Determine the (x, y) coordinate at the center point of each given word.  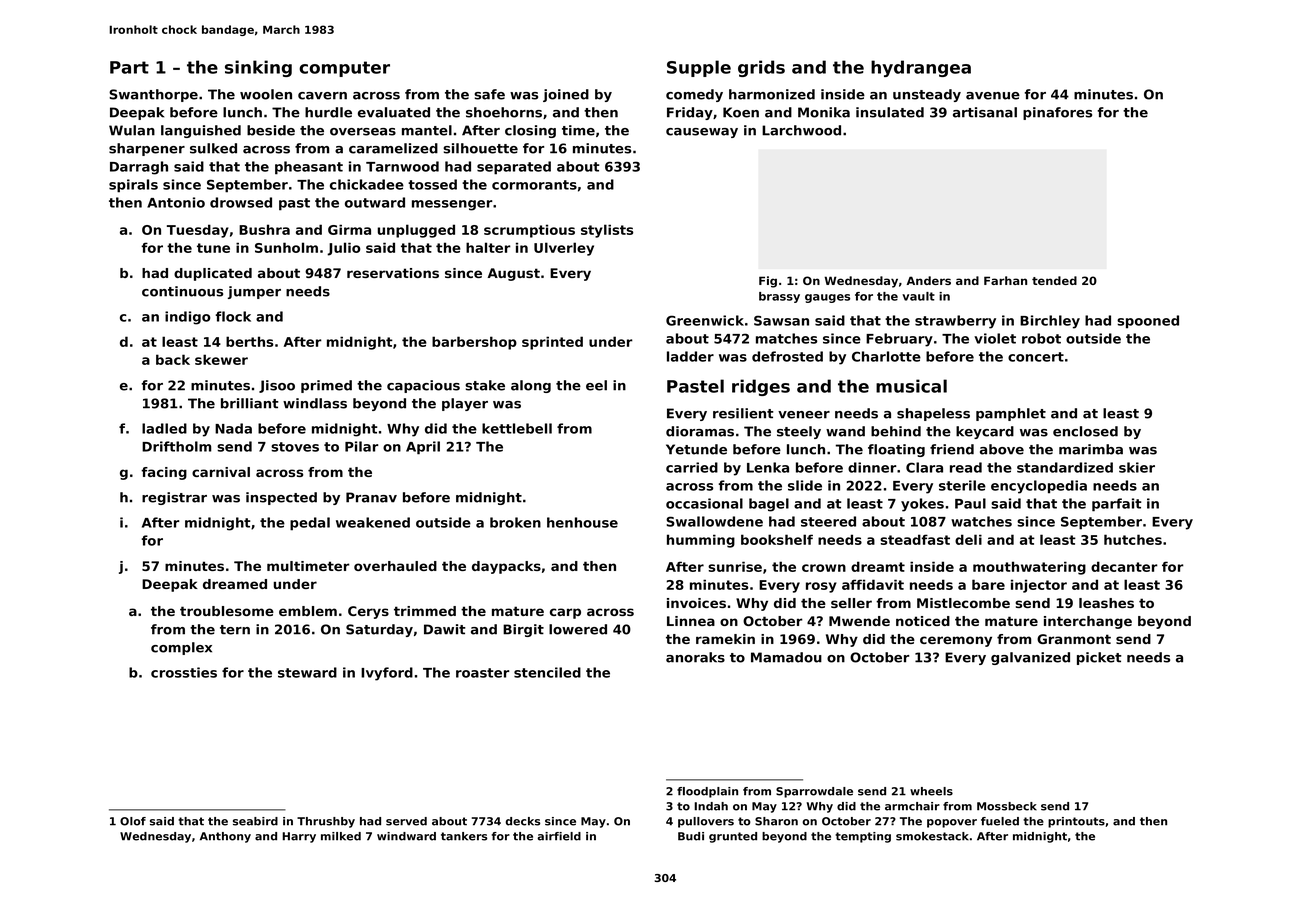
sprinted (552, 343)
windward (406, 836)
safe (489, 94)
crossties (184, 672)
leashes (1106, 603)
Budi (691, 836)
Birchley (1050, 322)
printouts (1076, 822)
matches (786, 338)
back (173, 359)
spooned (1148, 322)
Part (129, 67)
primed (326, 386)
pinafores (1057, 113)
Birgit (523, 630)
